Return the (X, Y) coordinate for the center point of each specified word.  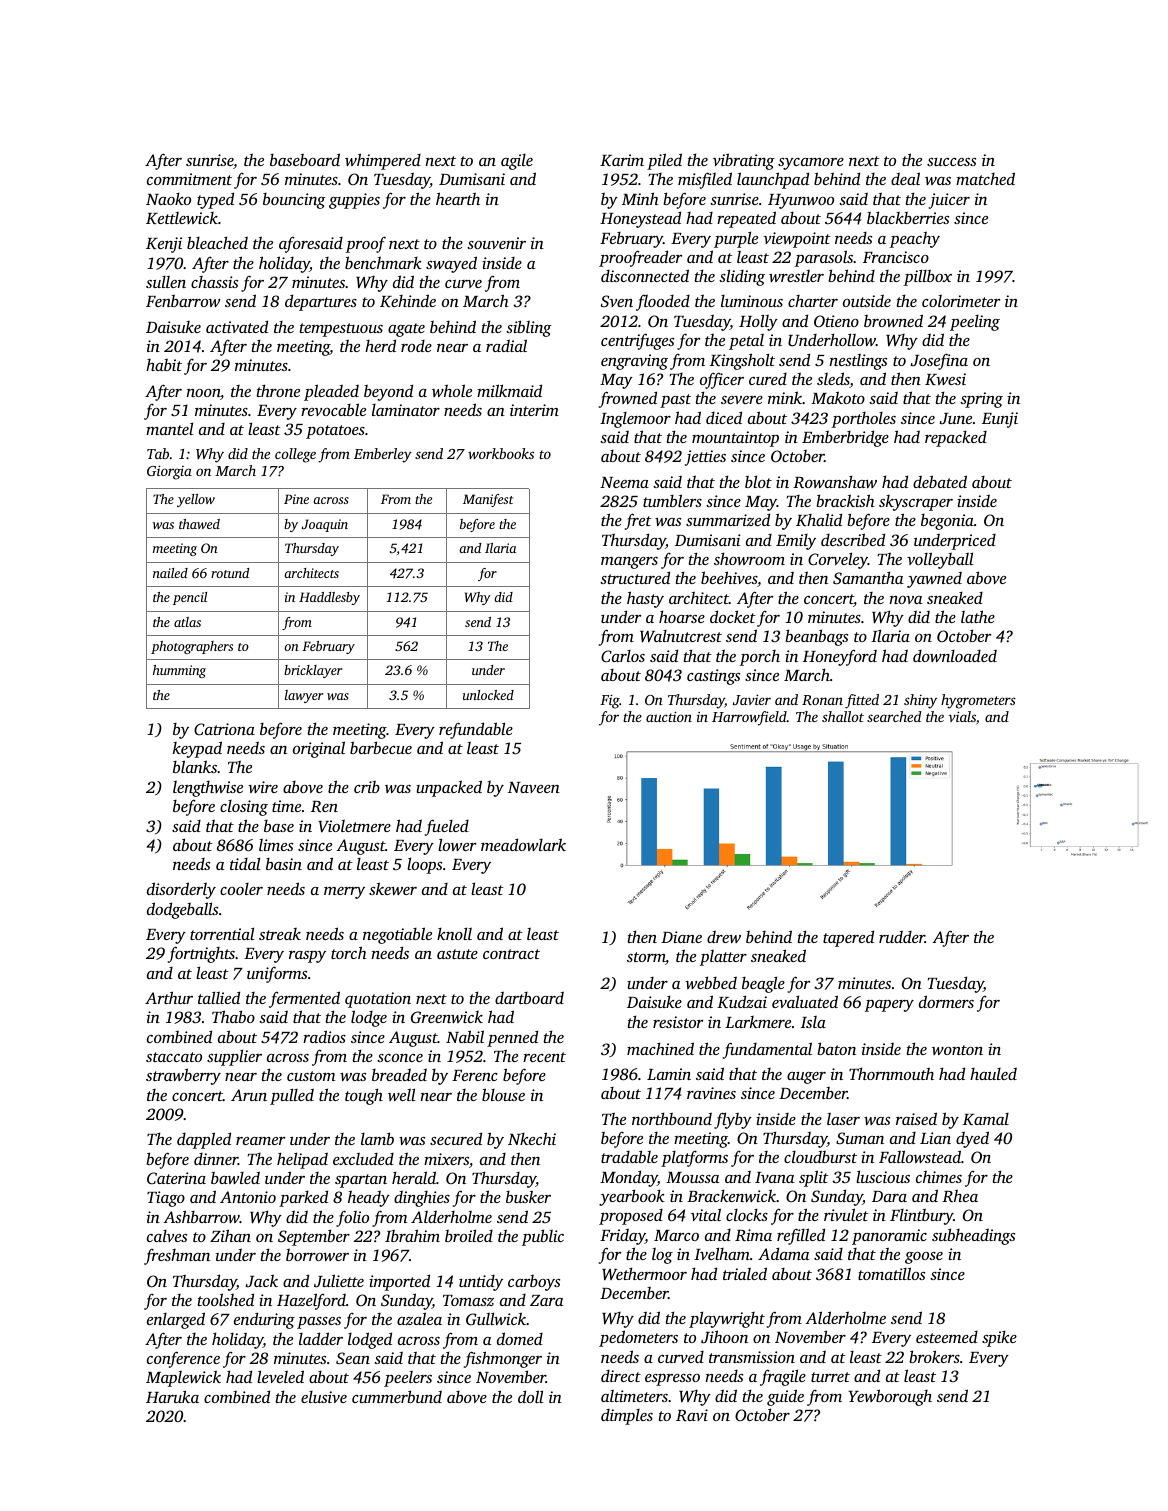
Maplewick (183, 1378)
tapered (848, 938)
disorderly (181, 890)
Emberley (383, 455)
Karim (622, 160)
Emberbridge (845, 438)
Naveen (534, 787)
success (951, 162)
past (675, 401)
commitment (189, 179)
